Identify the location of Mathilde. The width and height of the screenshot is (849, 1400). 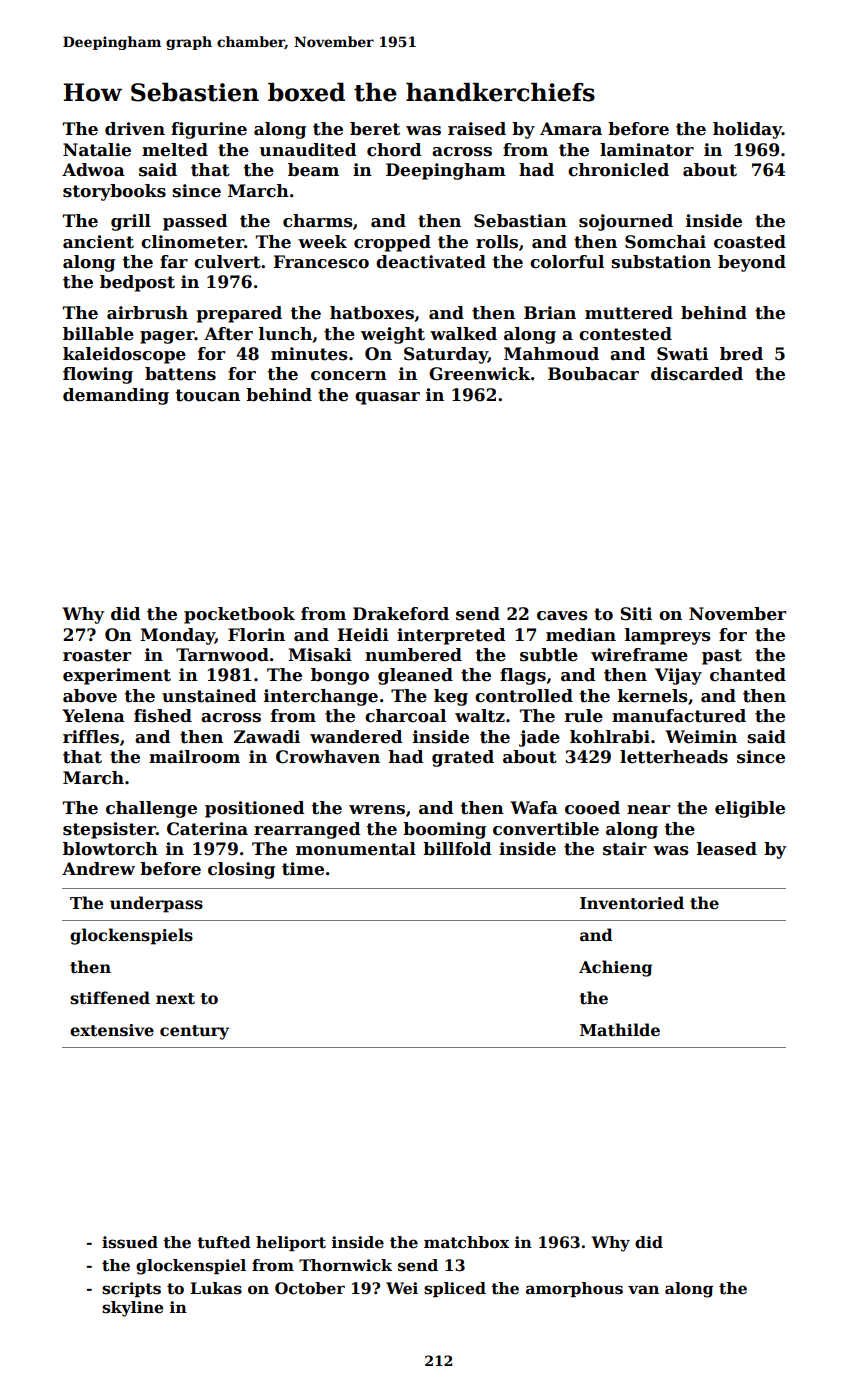
(620, 1030).
